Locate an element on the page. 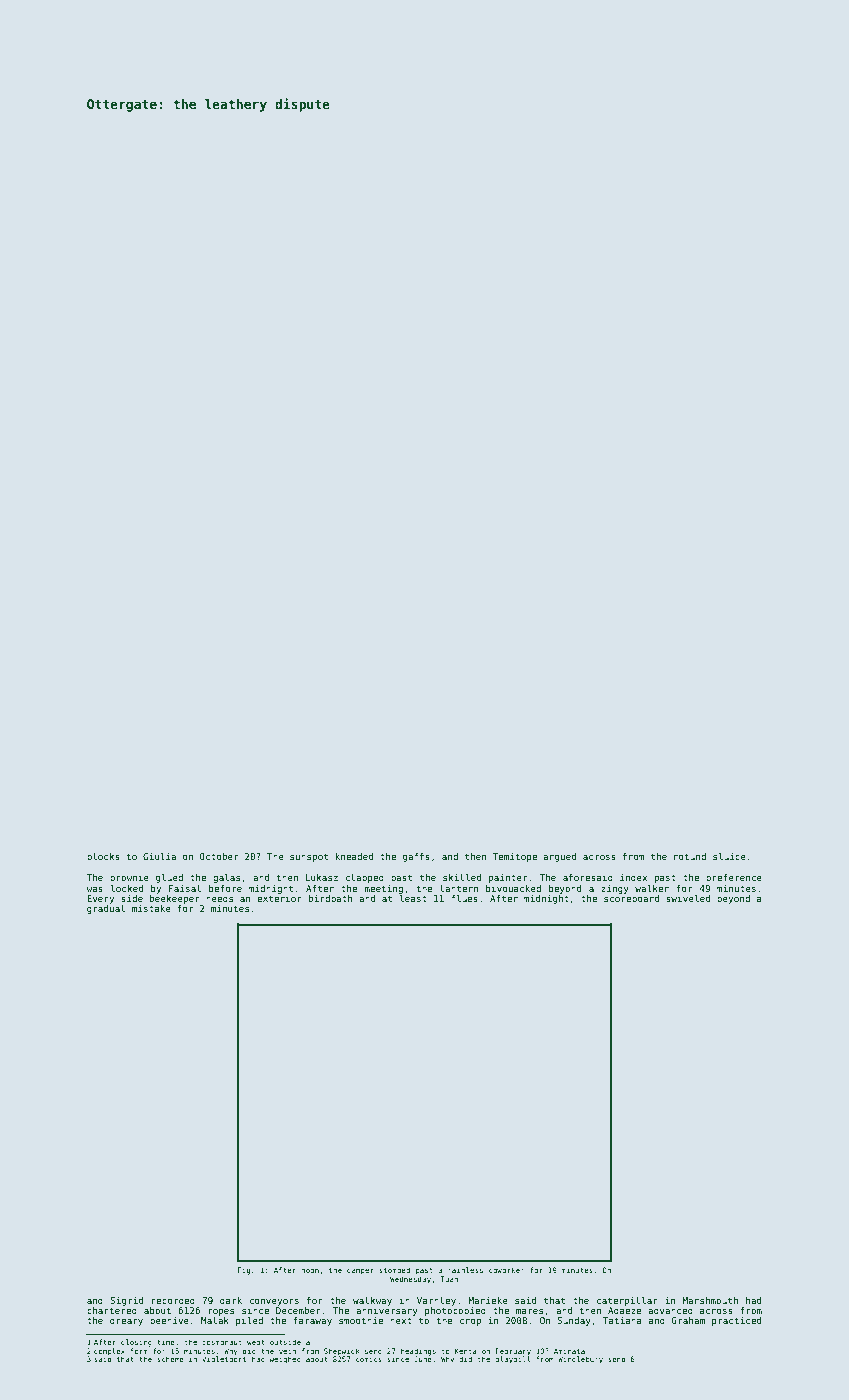  sluice is located at coordinates (729, 856).
